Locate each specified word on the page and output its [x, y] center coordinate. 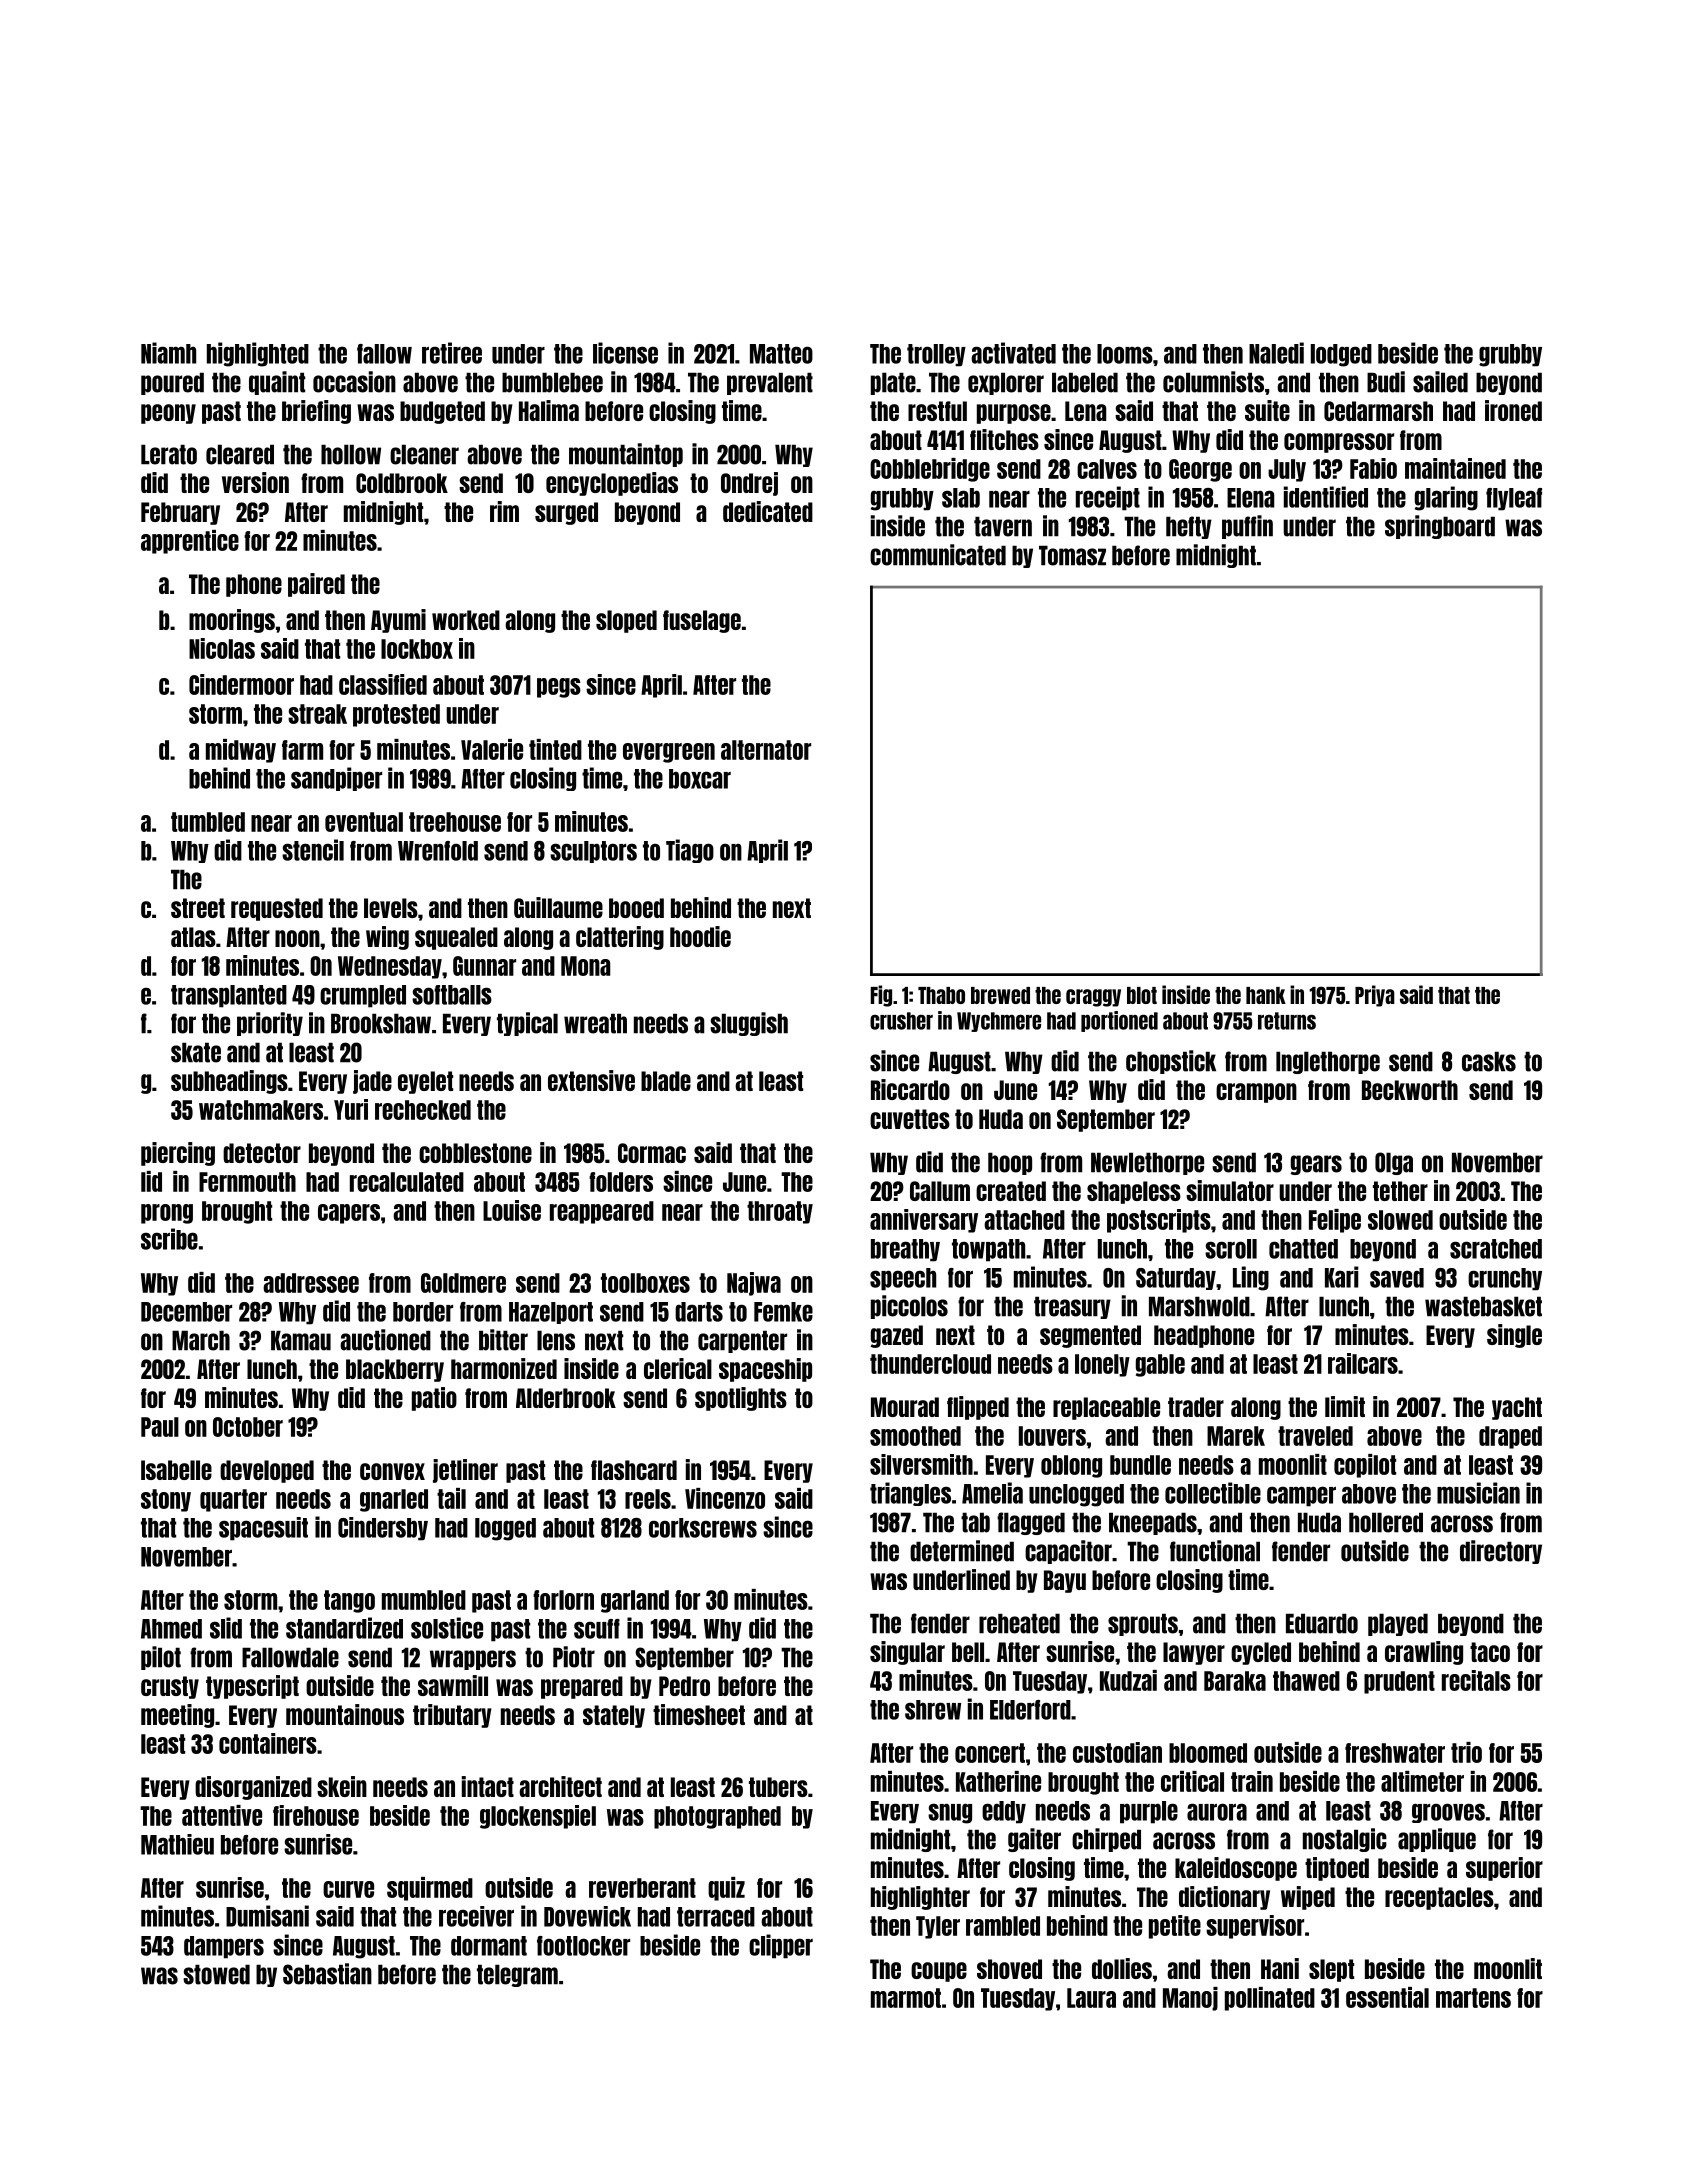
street [198, 908]
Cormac [652, 1153]
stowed [216, 1974]
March [201, 1340]
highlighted [258, 354]
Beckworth [1410, 1090]
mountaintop [626, 455]
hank [1266, 995]
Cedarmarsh [1378, 411]
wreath [595, 1023]
